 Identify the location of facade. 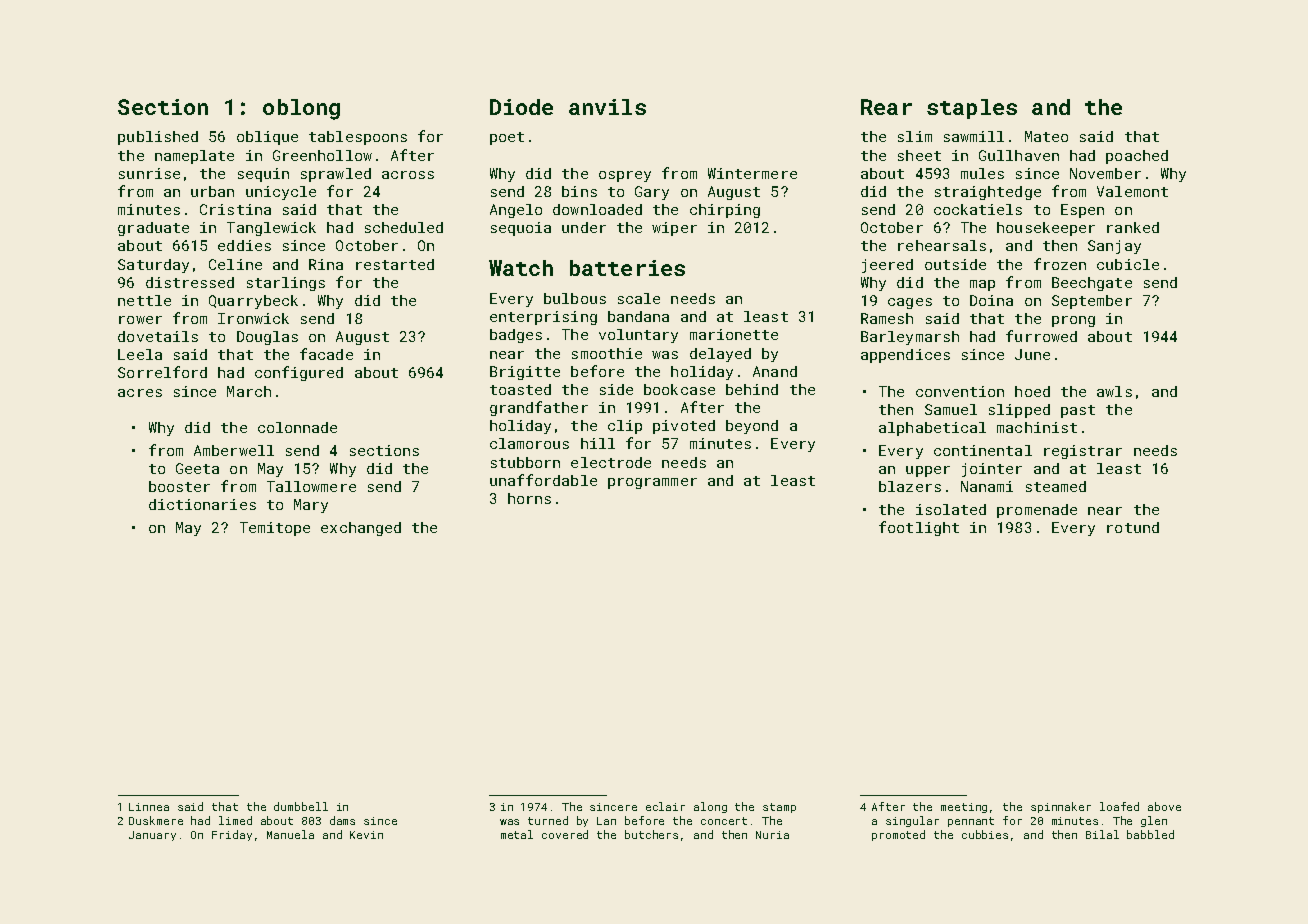
(326, 354).
